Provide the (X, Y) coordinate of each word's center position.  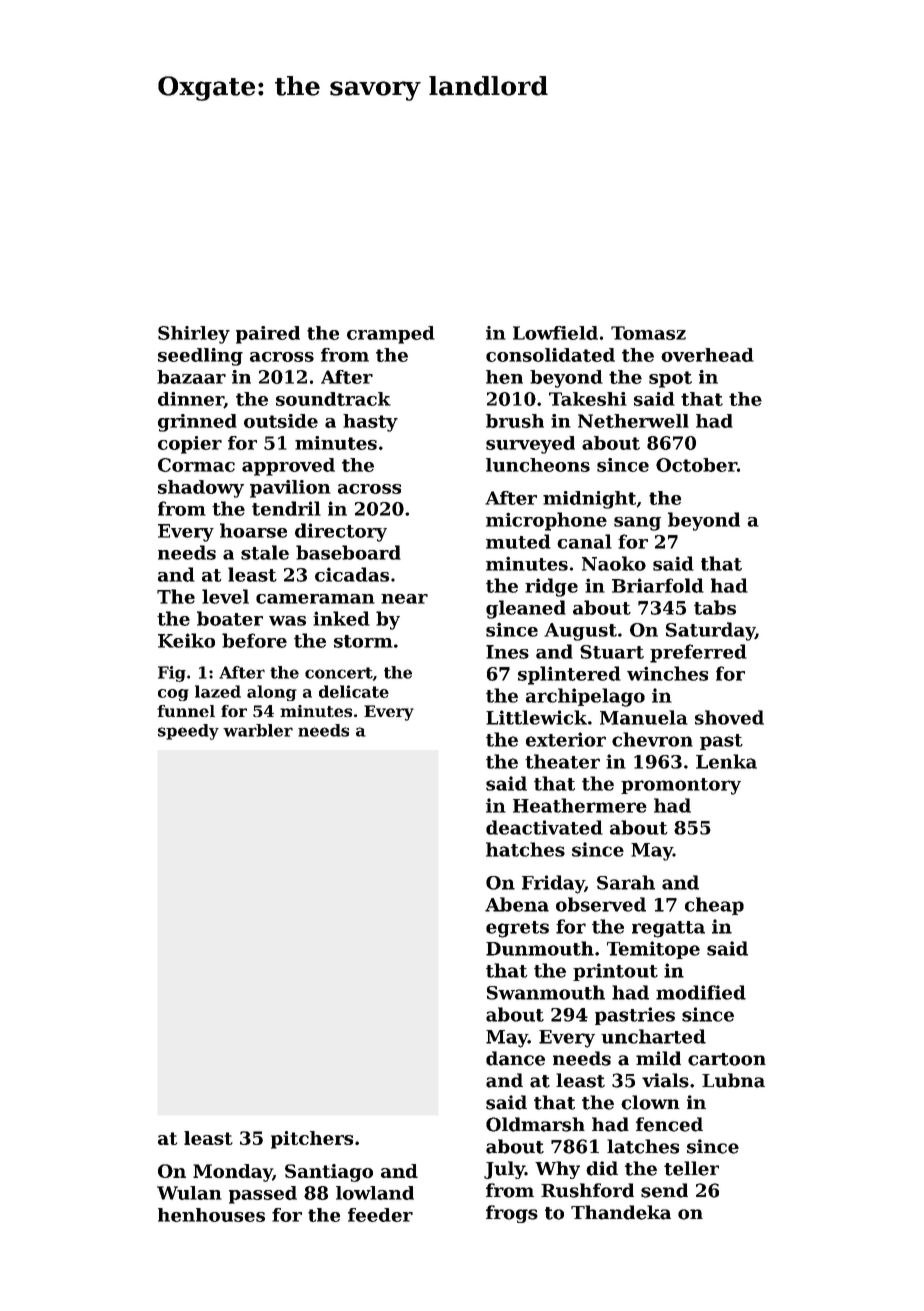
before (254, 640)
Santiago (329, 1173)
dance (515, 1058)
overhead (707, 355)
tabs (715, 607)
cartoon (727, 1059)
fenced (669, 1124)
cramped (391, 335)
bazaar (191, 377)
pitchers (312, 1140)
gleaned (526, 609)
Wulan (189, 1193)
